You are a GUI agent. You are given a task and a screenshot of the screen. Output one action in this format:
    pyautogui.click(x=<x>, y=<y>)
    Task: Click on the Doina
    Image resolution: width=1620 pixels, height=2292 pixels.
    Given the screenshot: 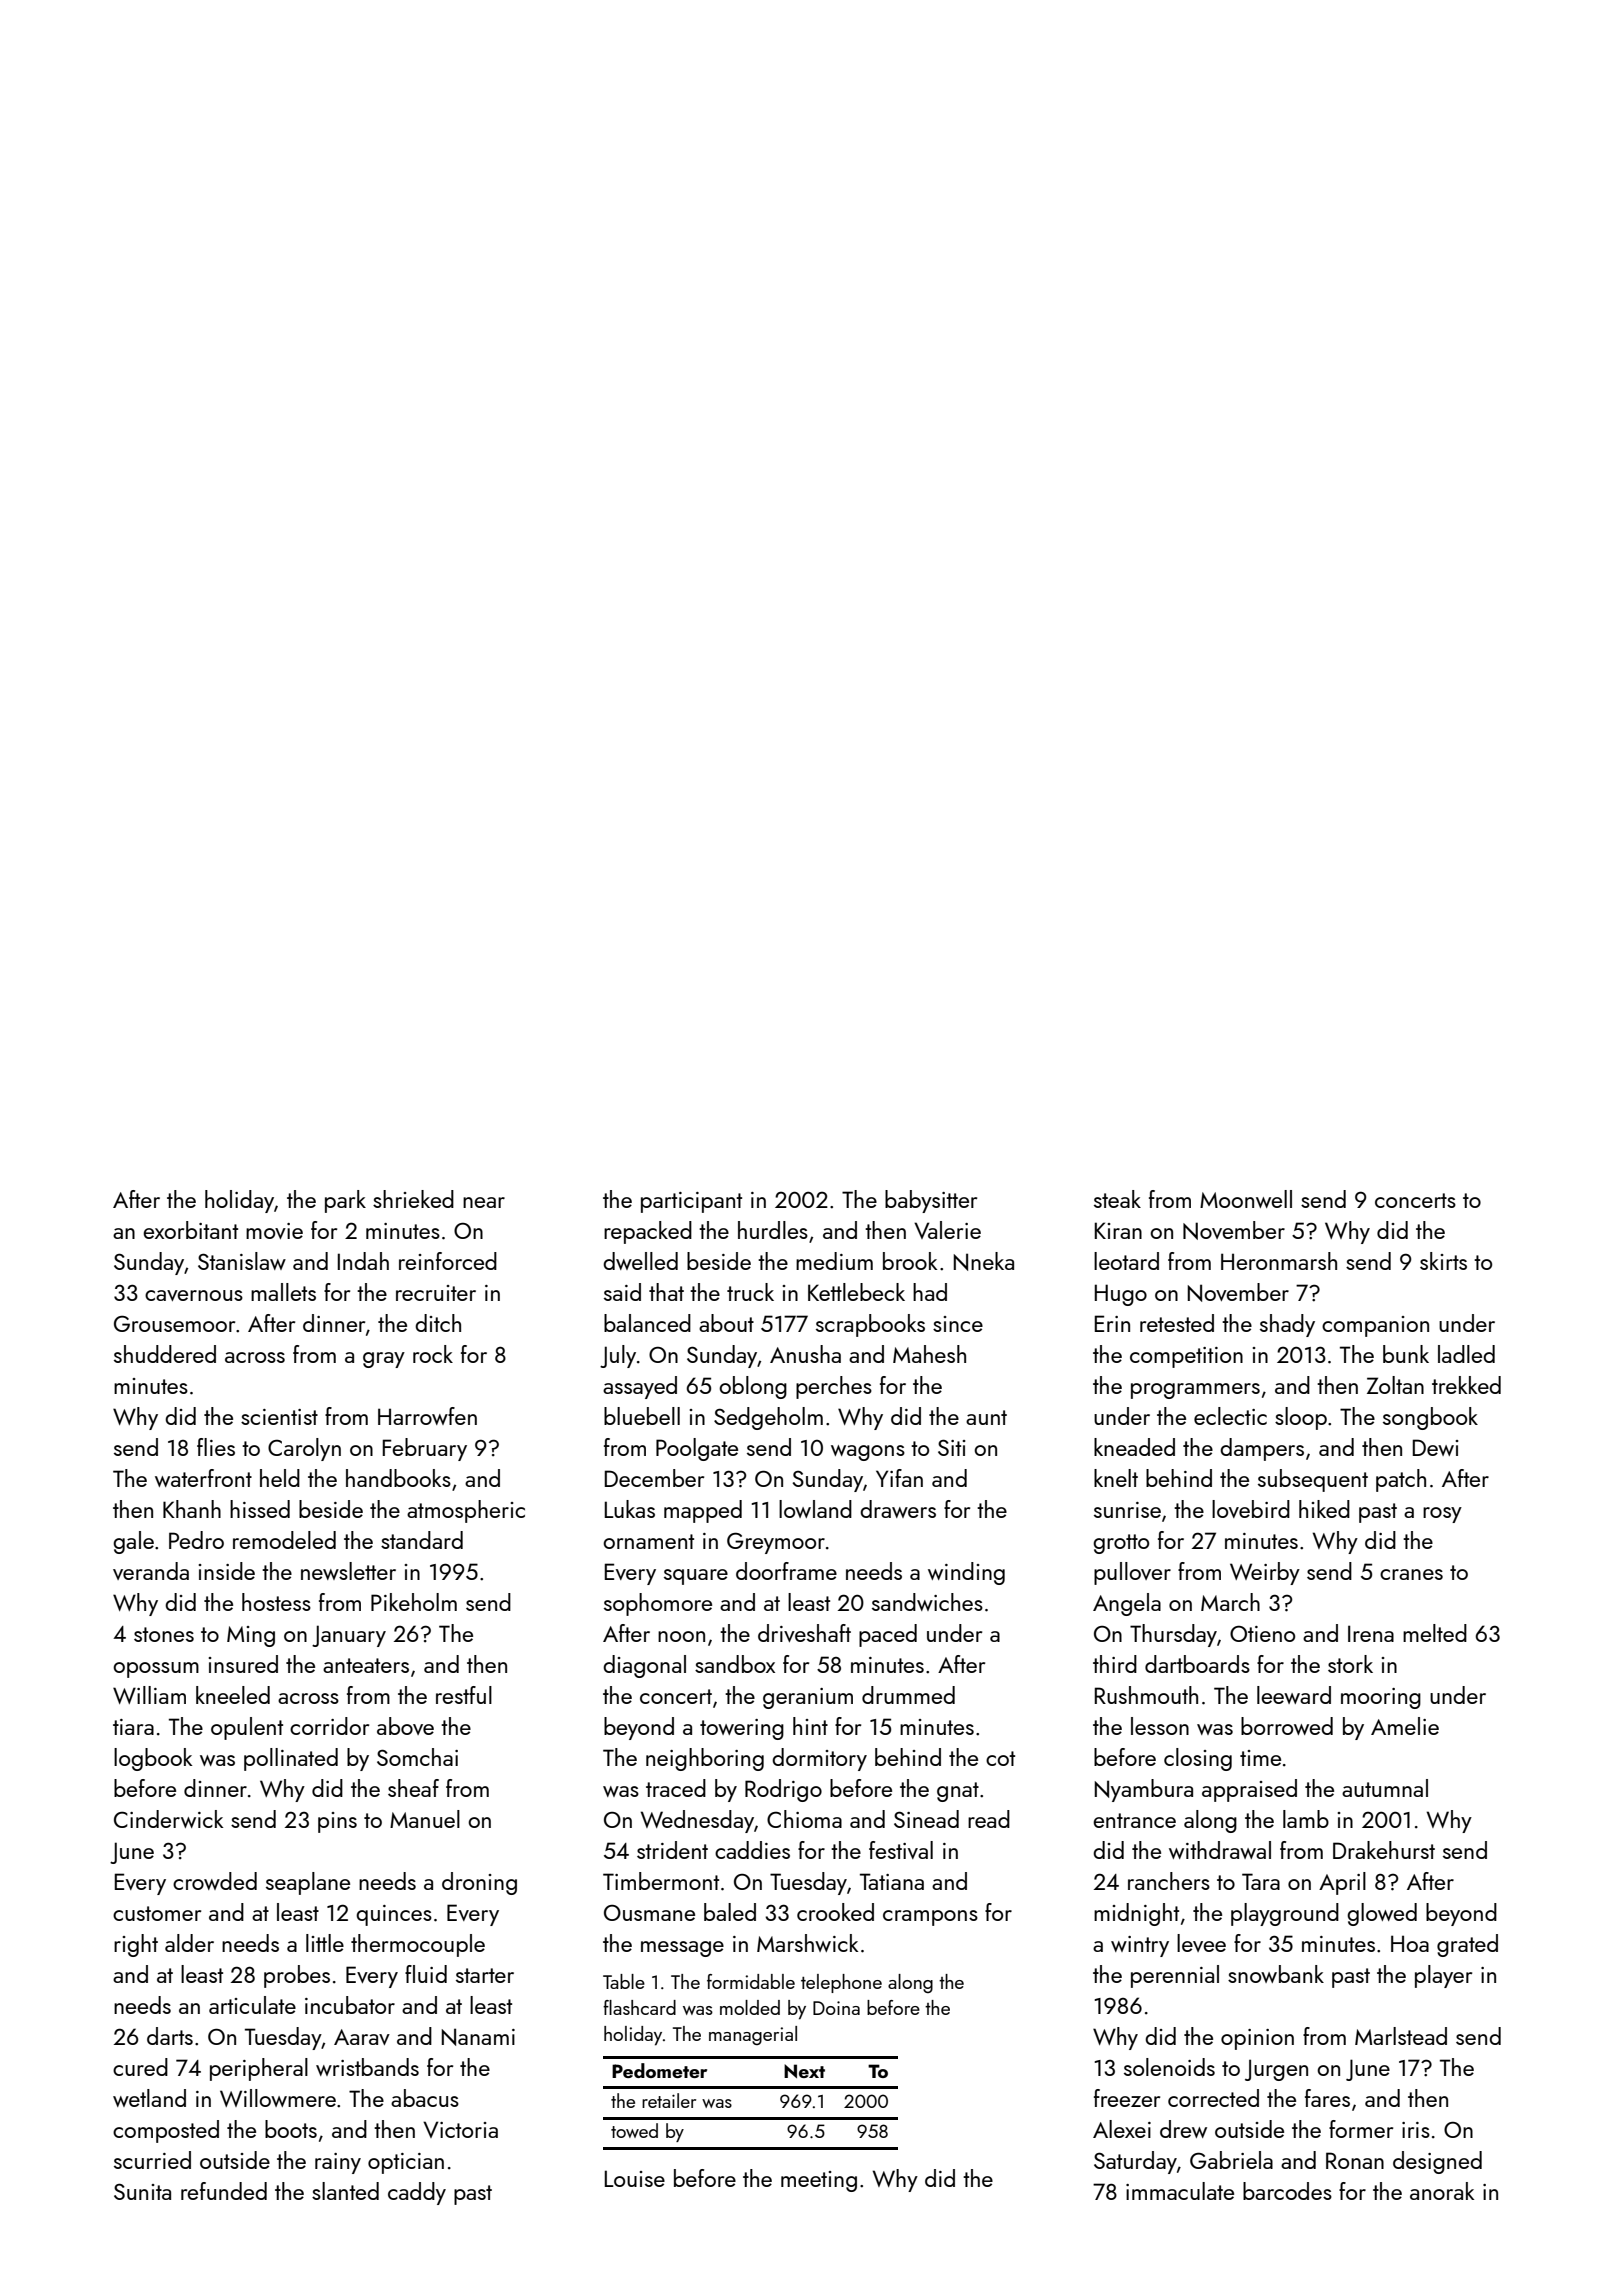 What is the action you would take?
    pyautogui.click(x=836, y=2008)
